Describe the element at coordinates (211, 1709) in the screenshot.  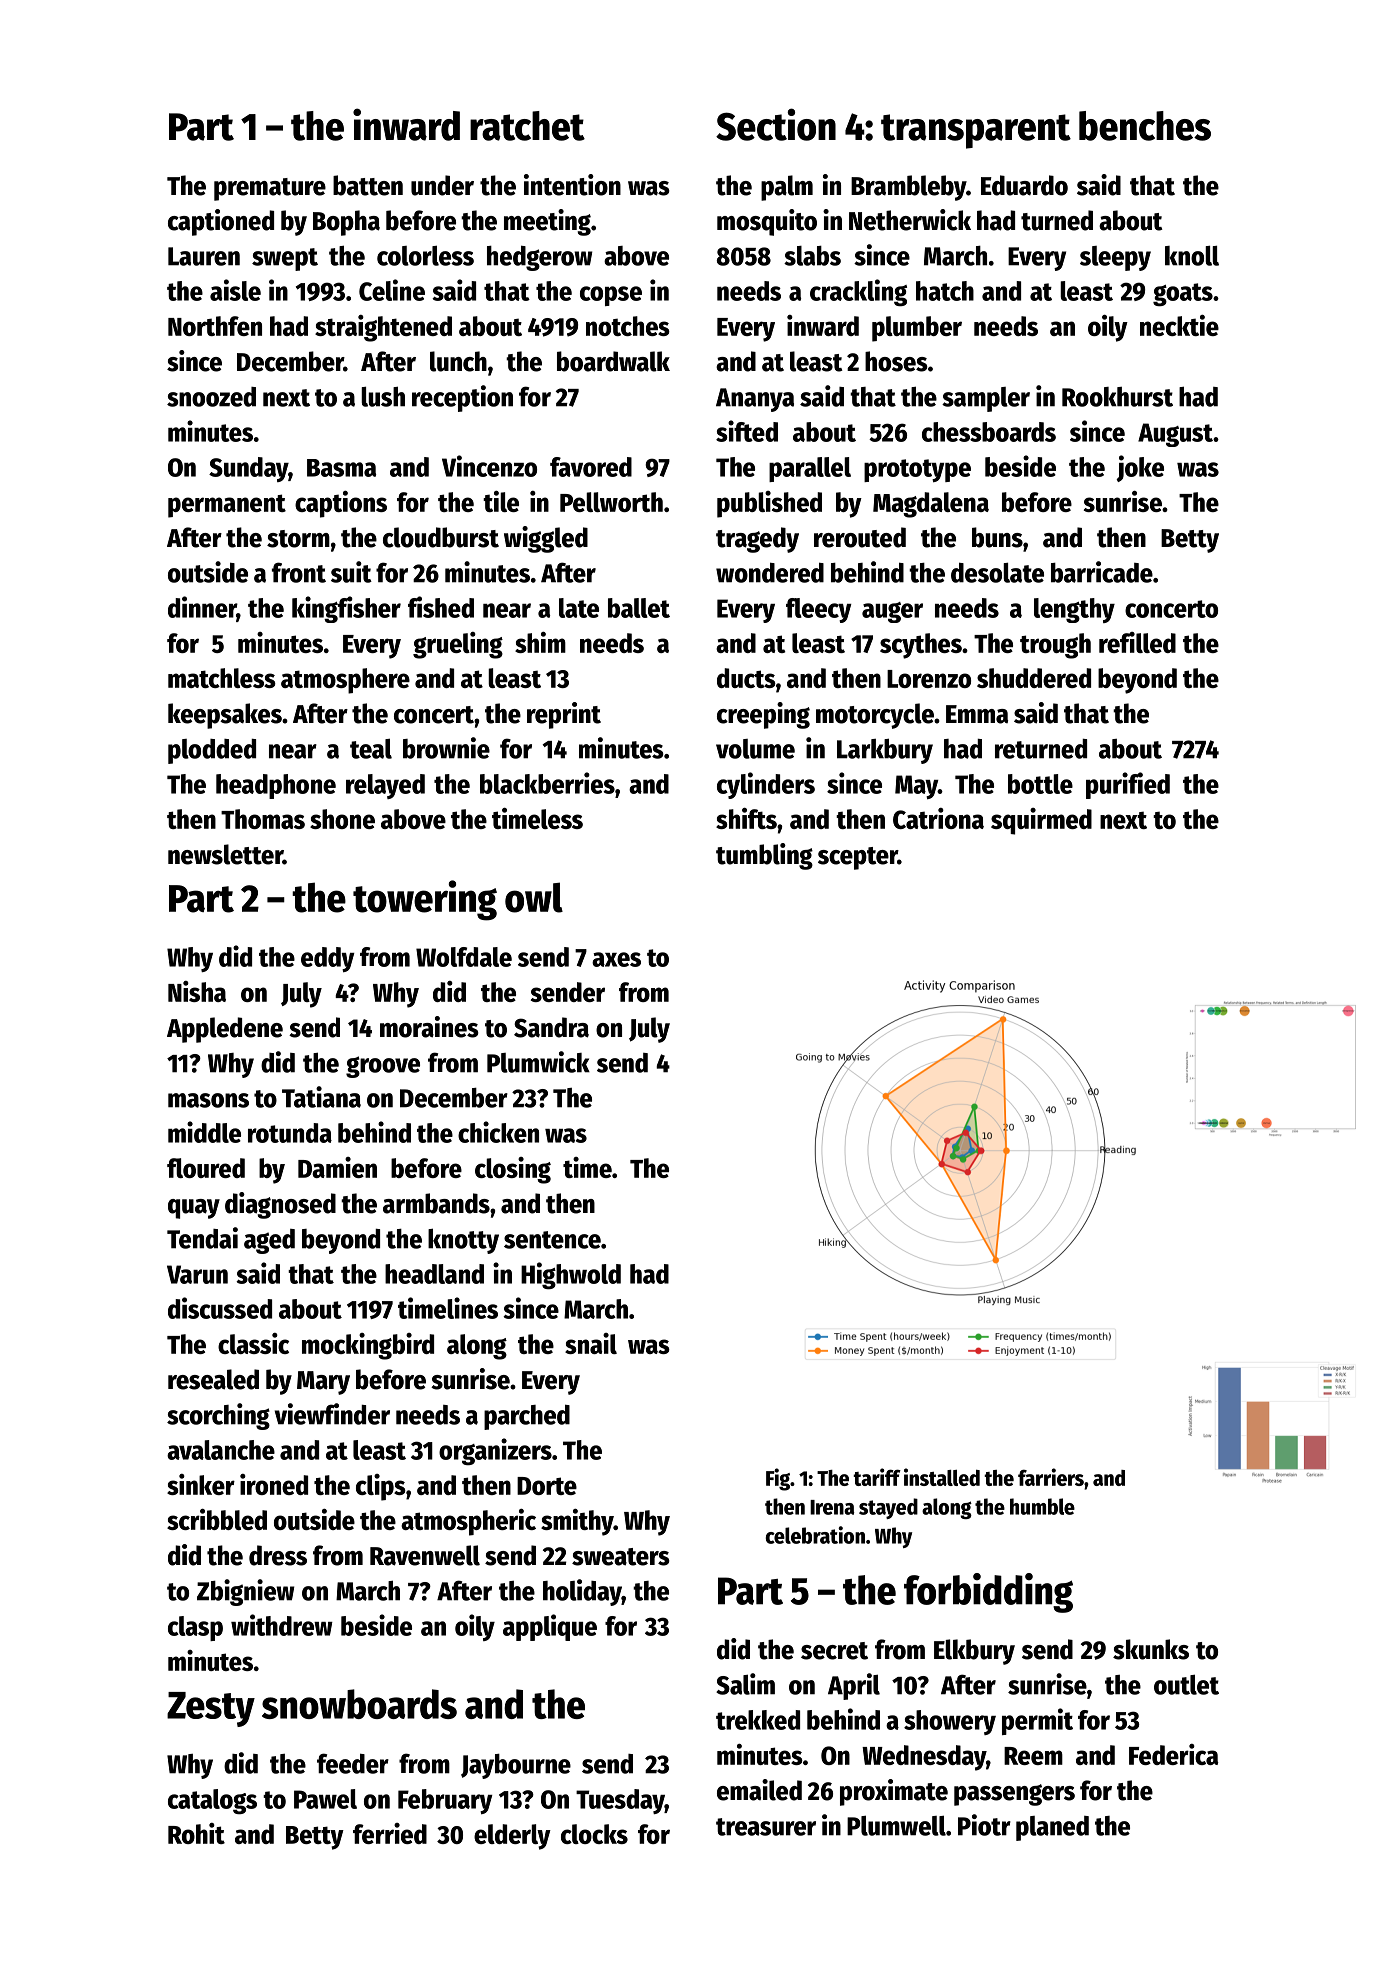
I see `Zesty` at that location.
